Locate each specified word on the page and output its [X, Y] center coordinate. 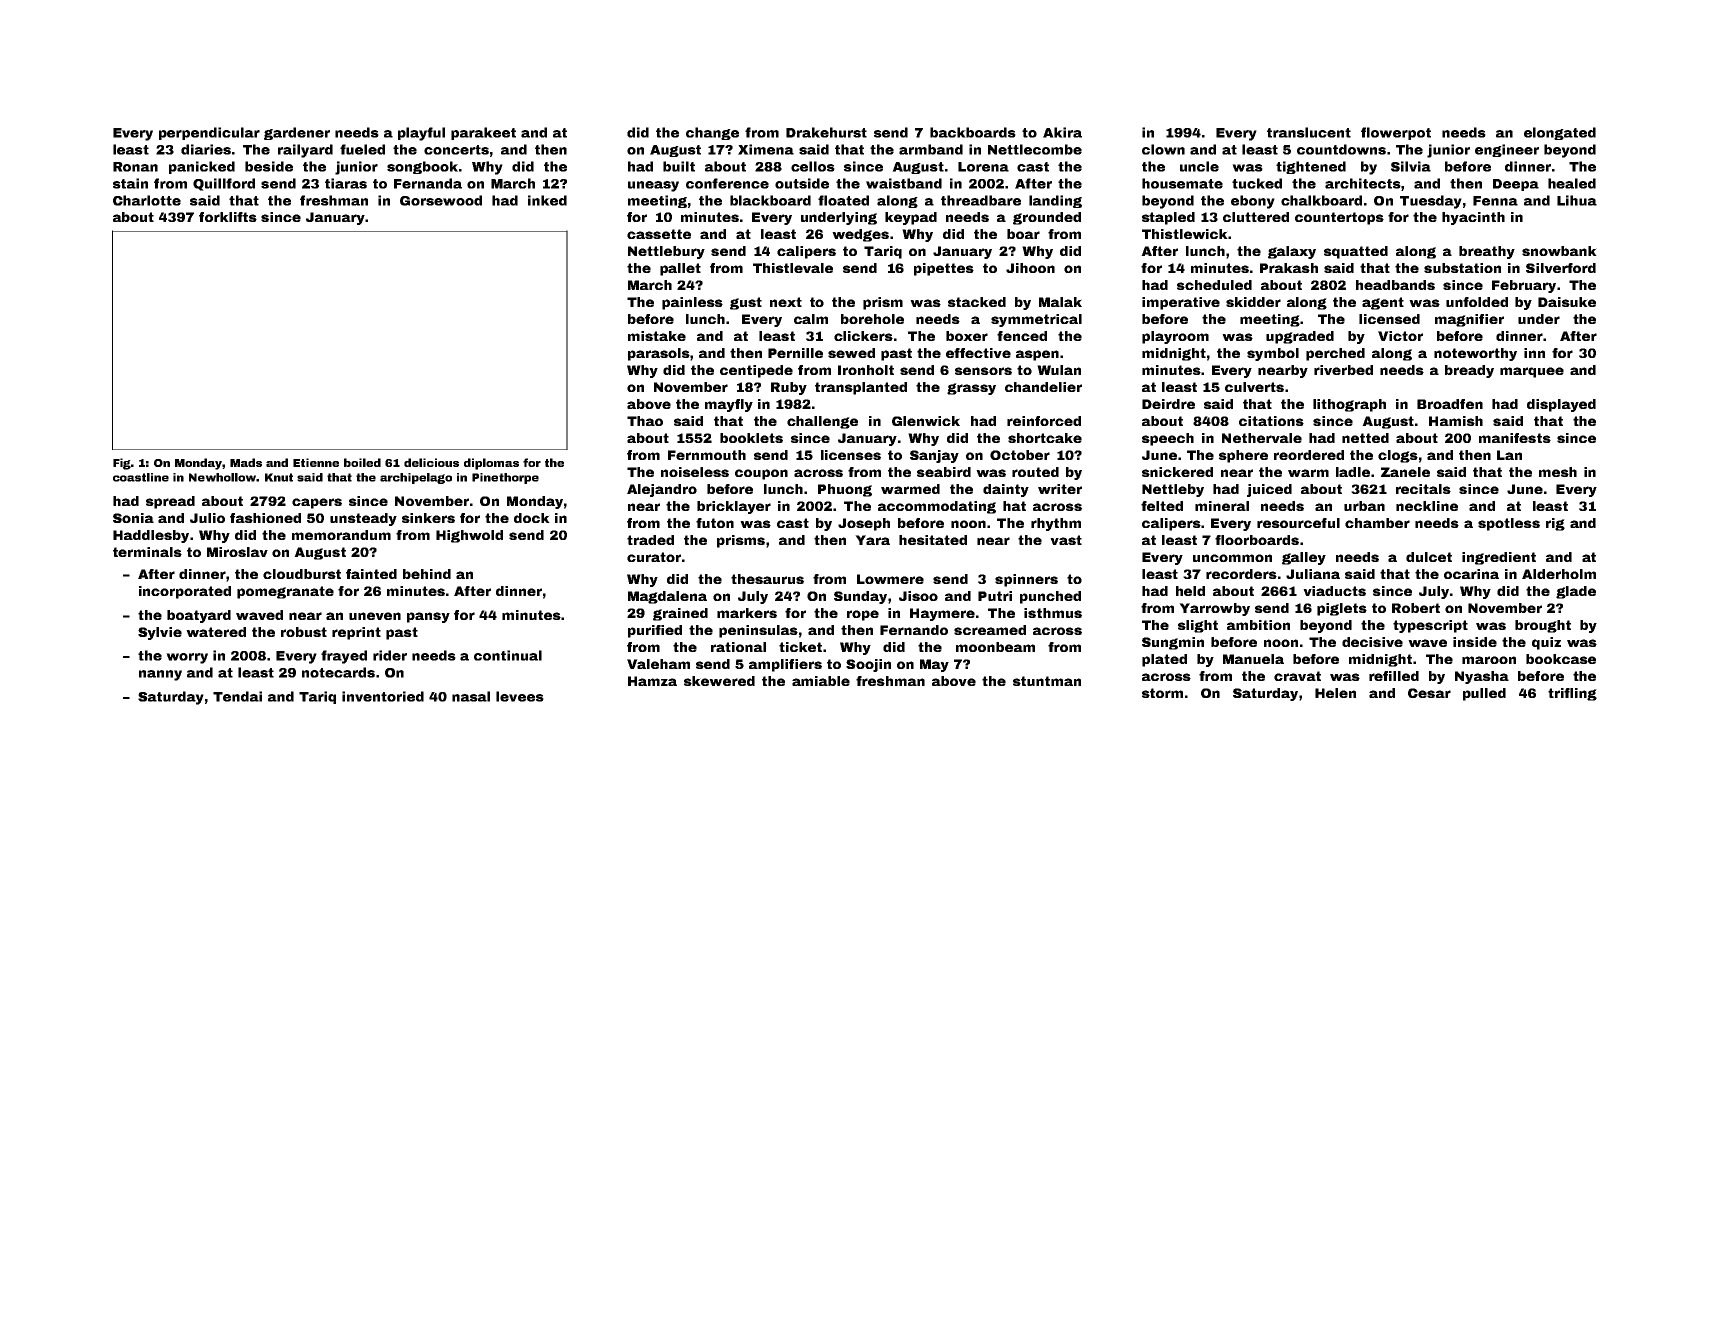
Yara [872, 540]
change [712, 133]
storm [1162, 693]
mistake [657, 336]
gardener [297, 133]
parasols [659, 354]
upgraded [1300, 337]
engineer [1507, 150]
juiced [1269, 490]
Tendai [237, 696]
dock [532, 518]
